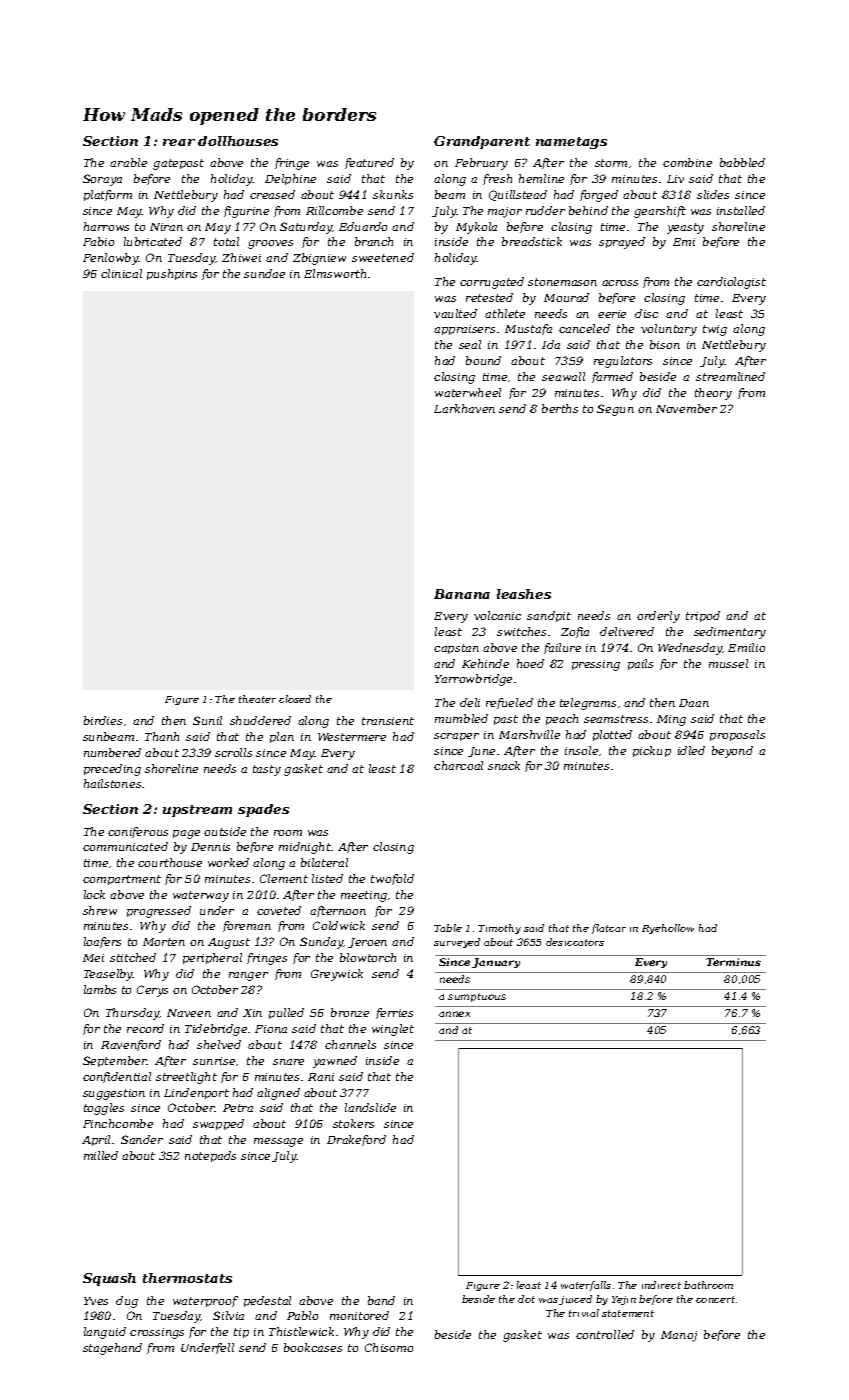  What do you see at coordinates (370, 1107) in the screenshot?
I see `landslide` at bounding box center [370, 1107].
